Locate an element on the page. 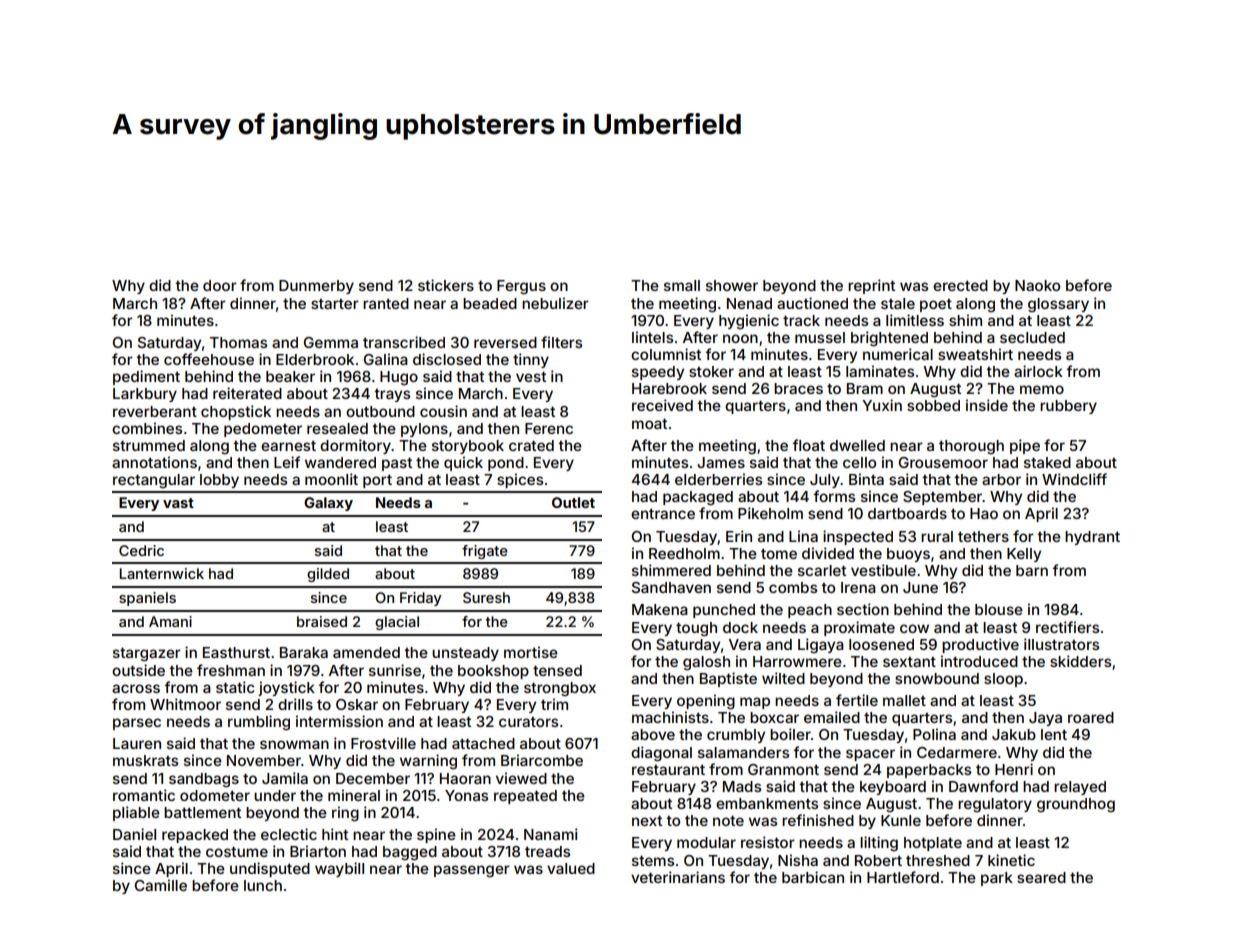 The image size is (1233, 952). noon is located at coordinates (740, 338).
